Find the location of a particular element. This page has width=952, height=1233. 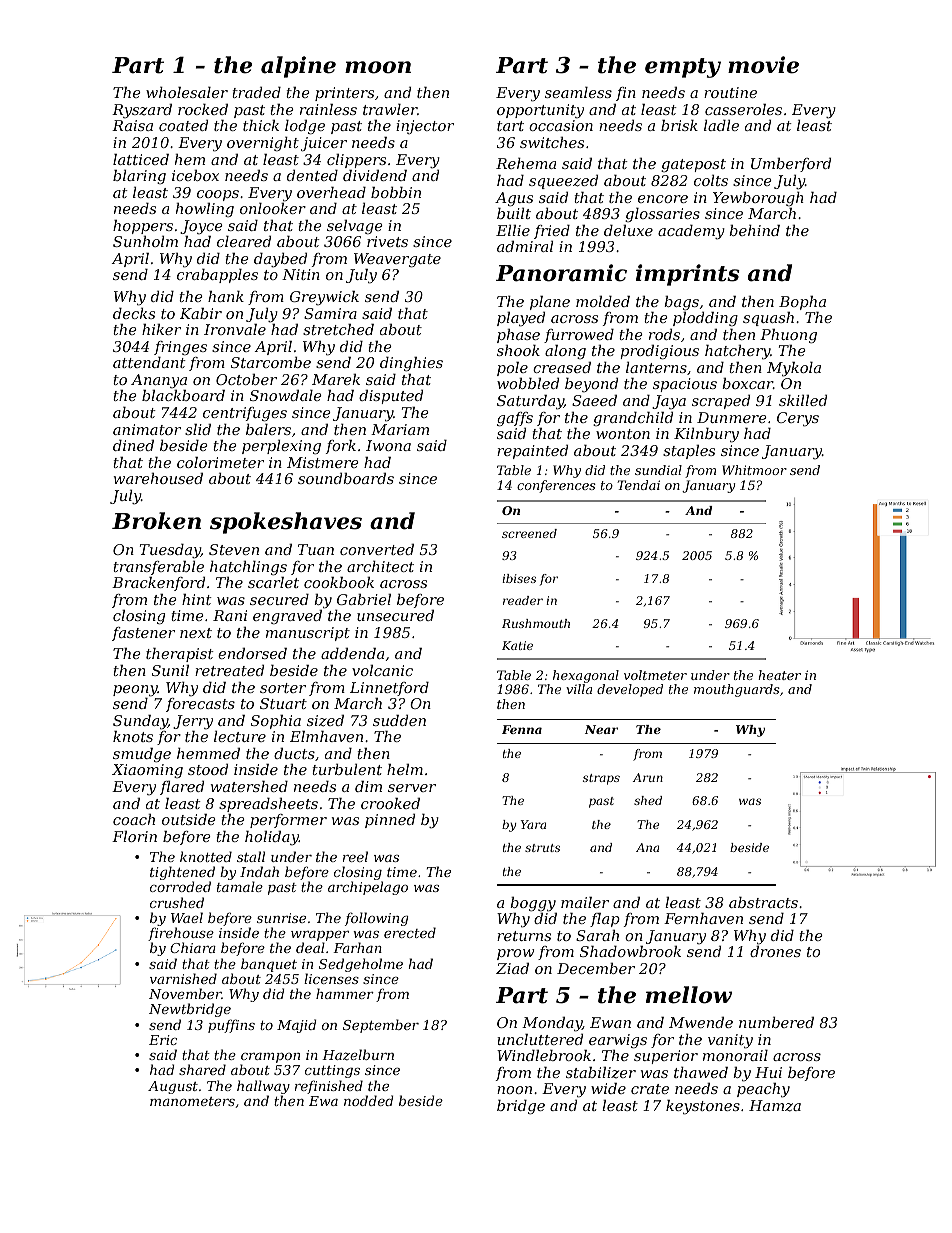

manometers is located at coordinates (192, 1101).
